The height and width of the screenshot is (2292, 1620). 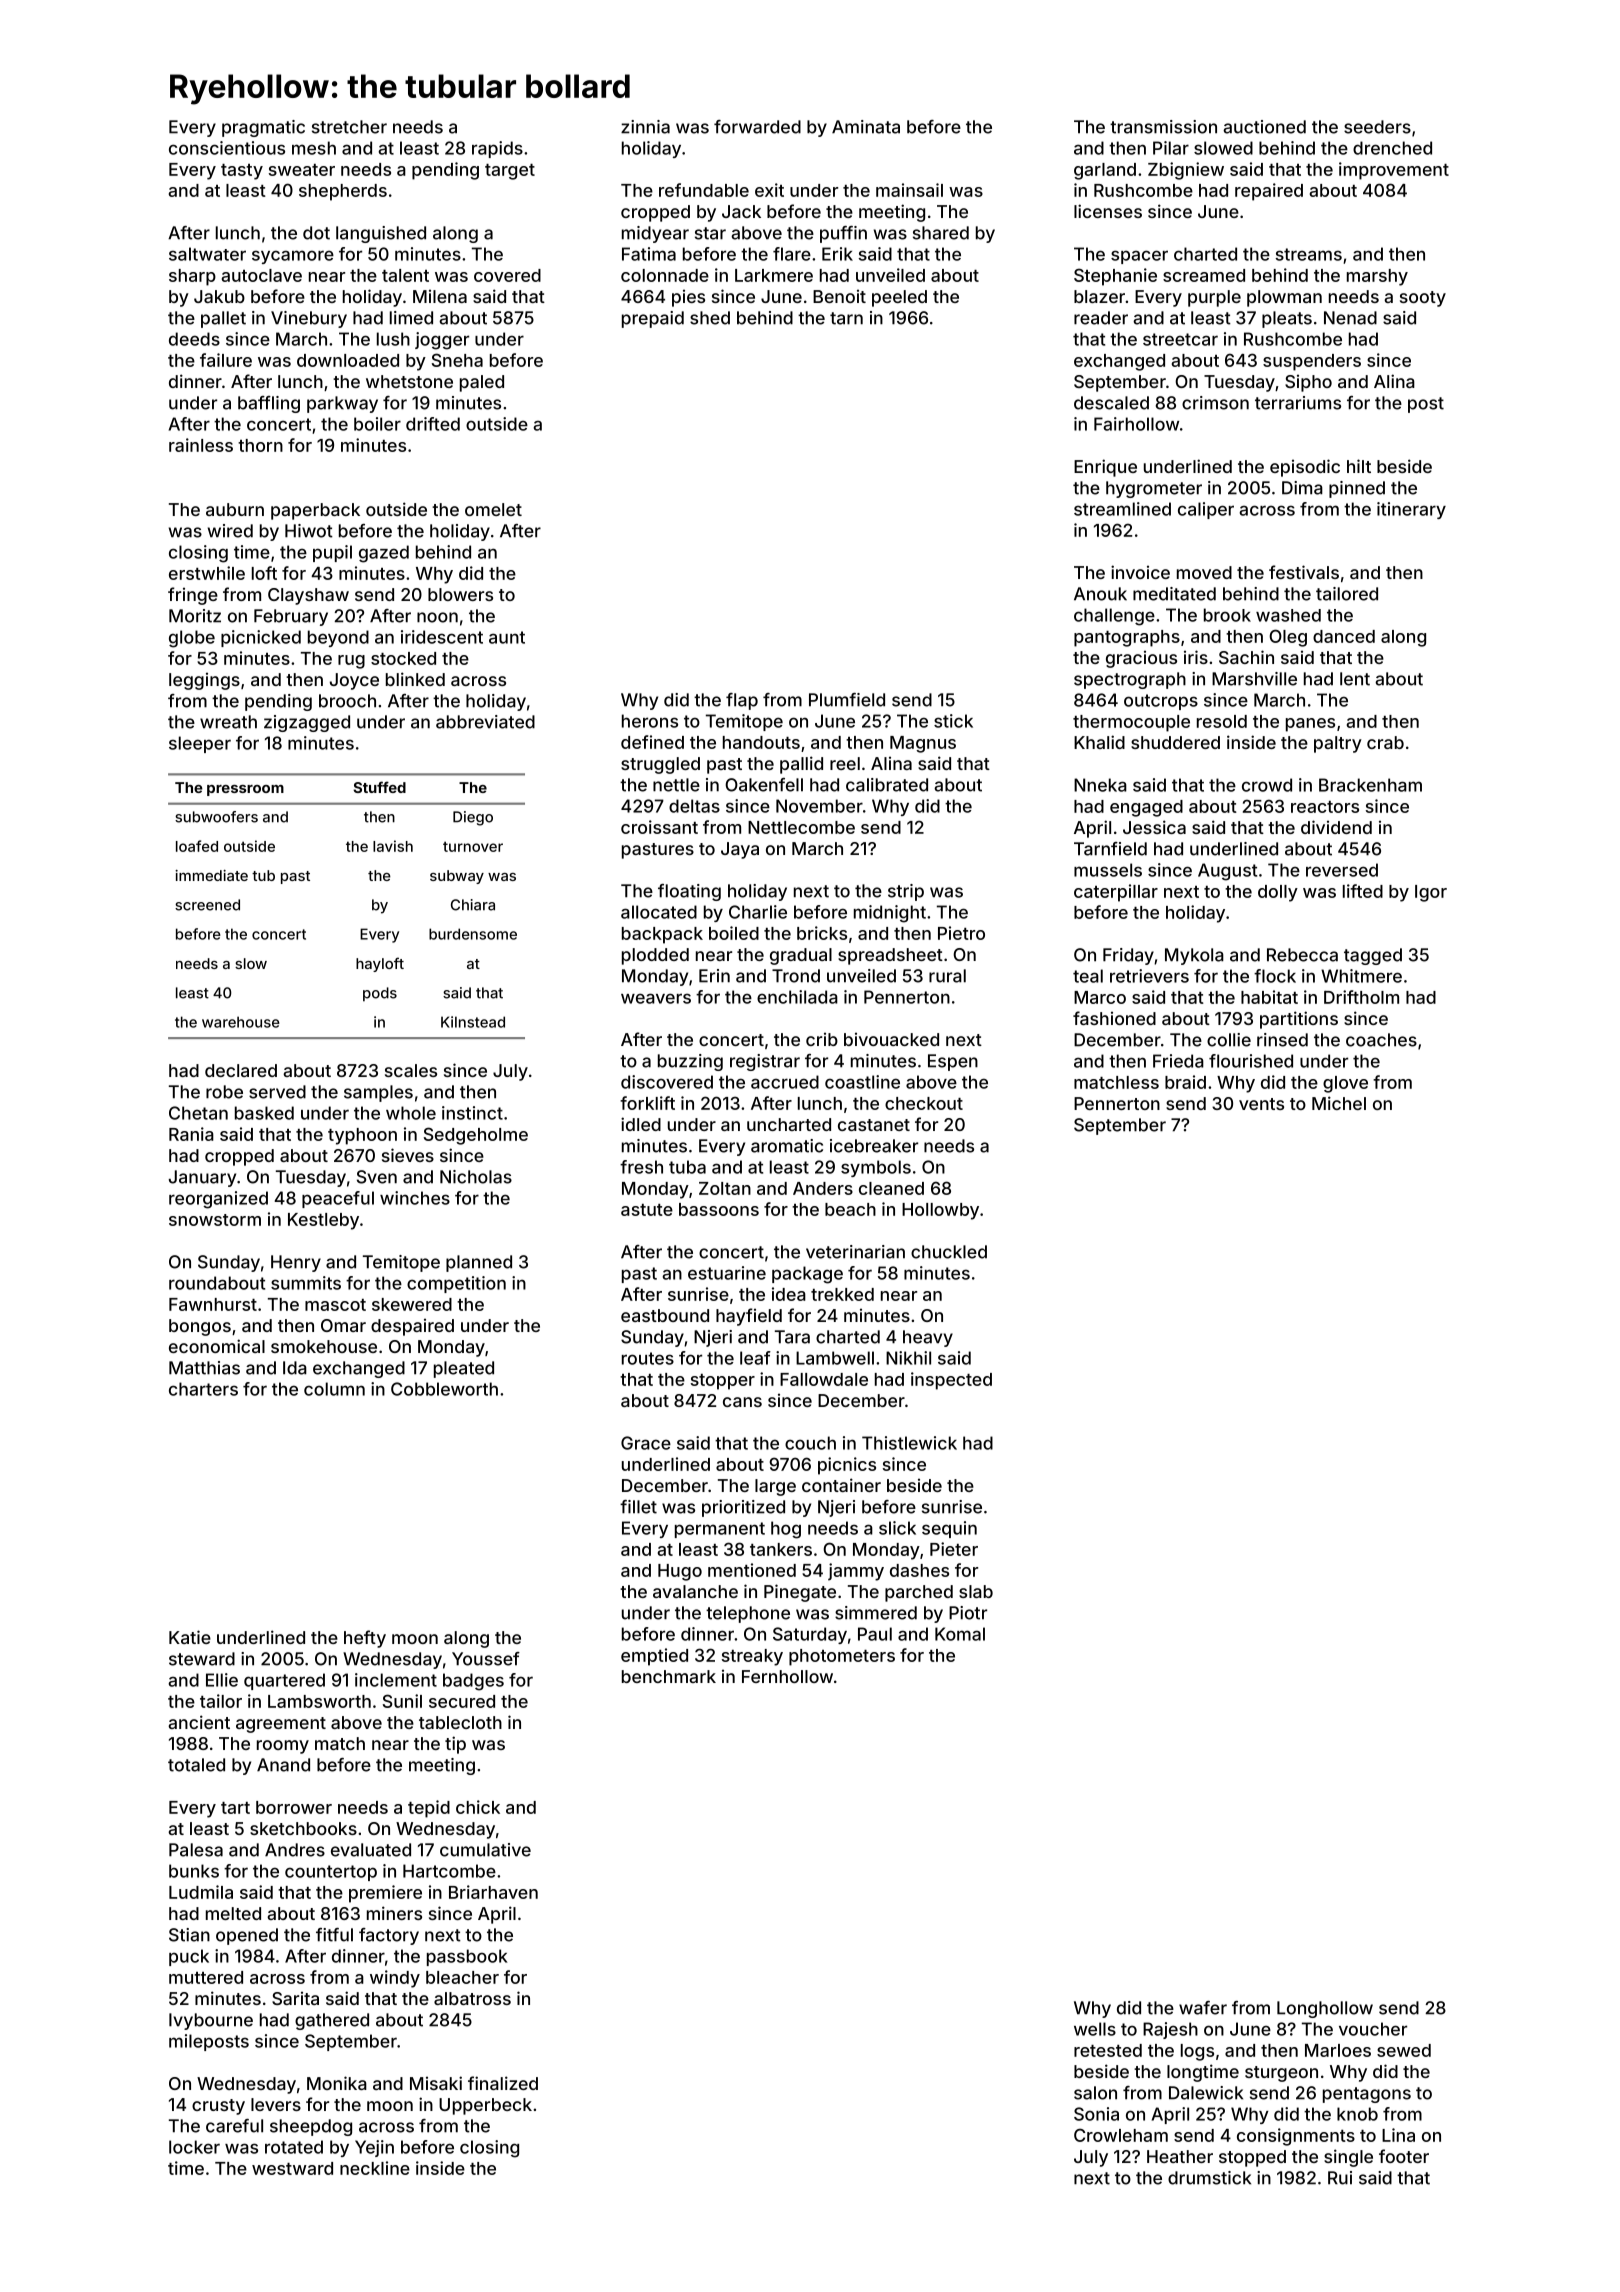 I want to click on mesh, so click(x=314, y=148).
